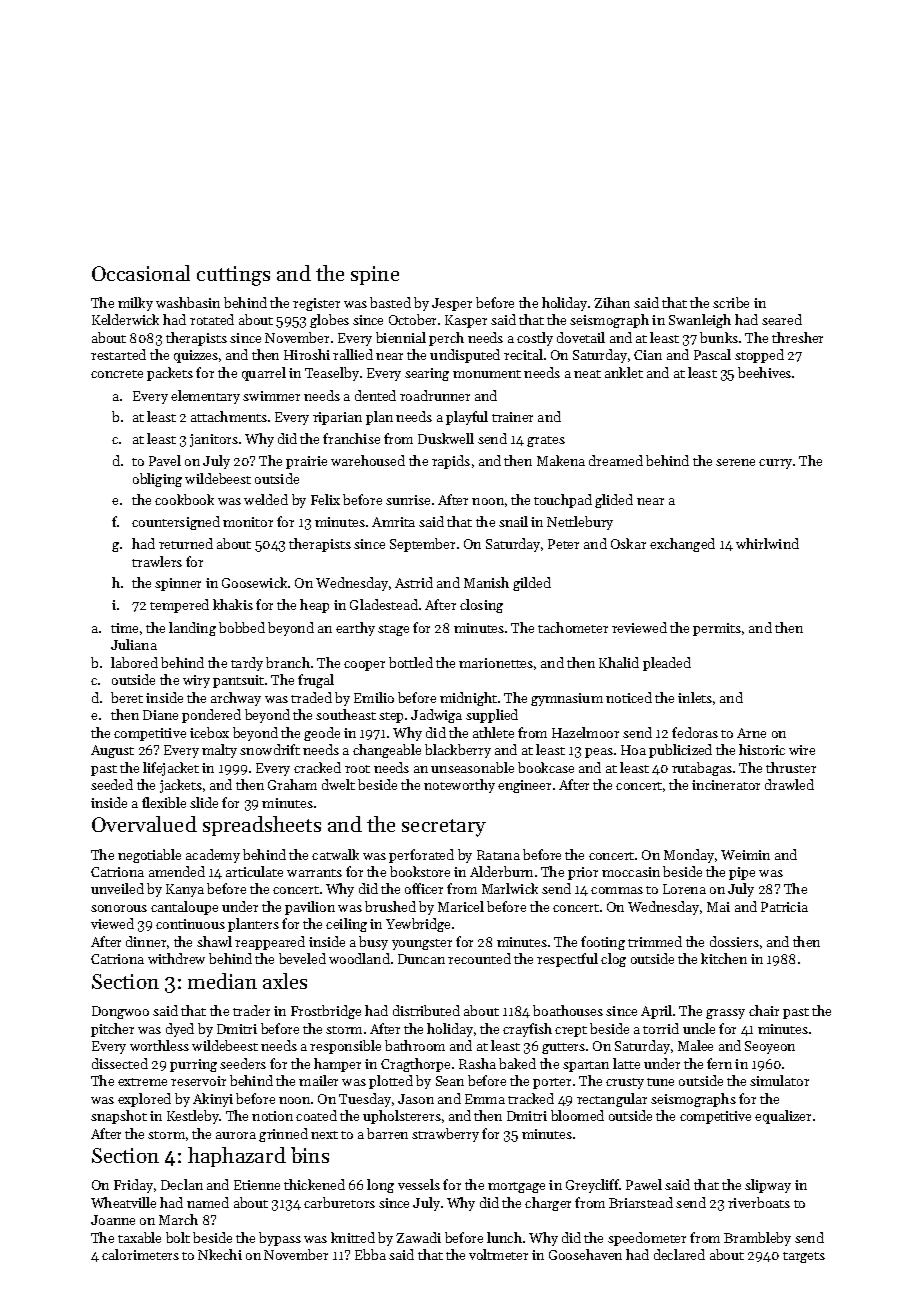 The image size is (924, 1308). I want to click on tempered, so click(179, 606).
